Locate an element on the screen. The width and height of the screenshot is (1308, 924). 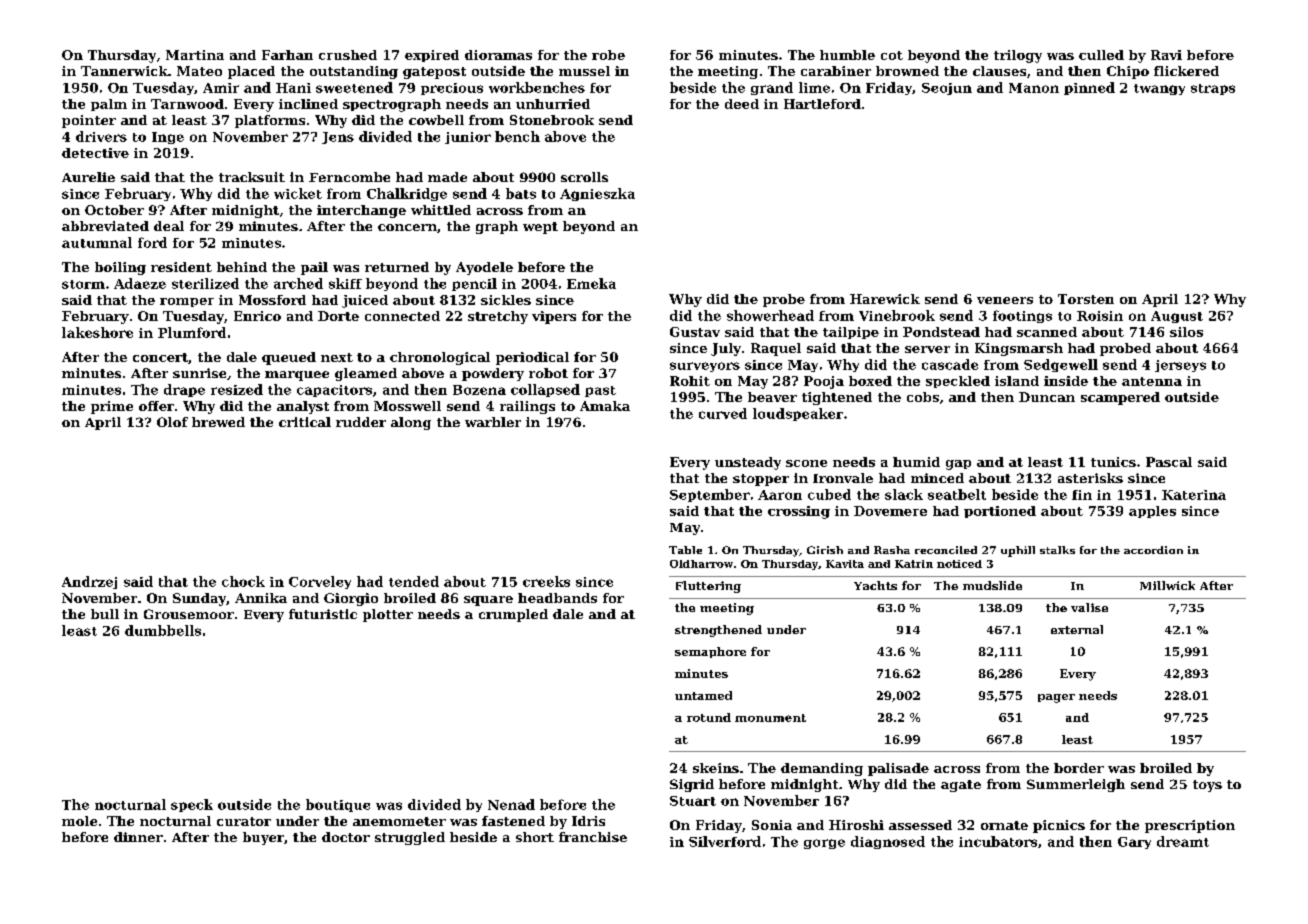
Emeka is located at coordinates (591, 283).
